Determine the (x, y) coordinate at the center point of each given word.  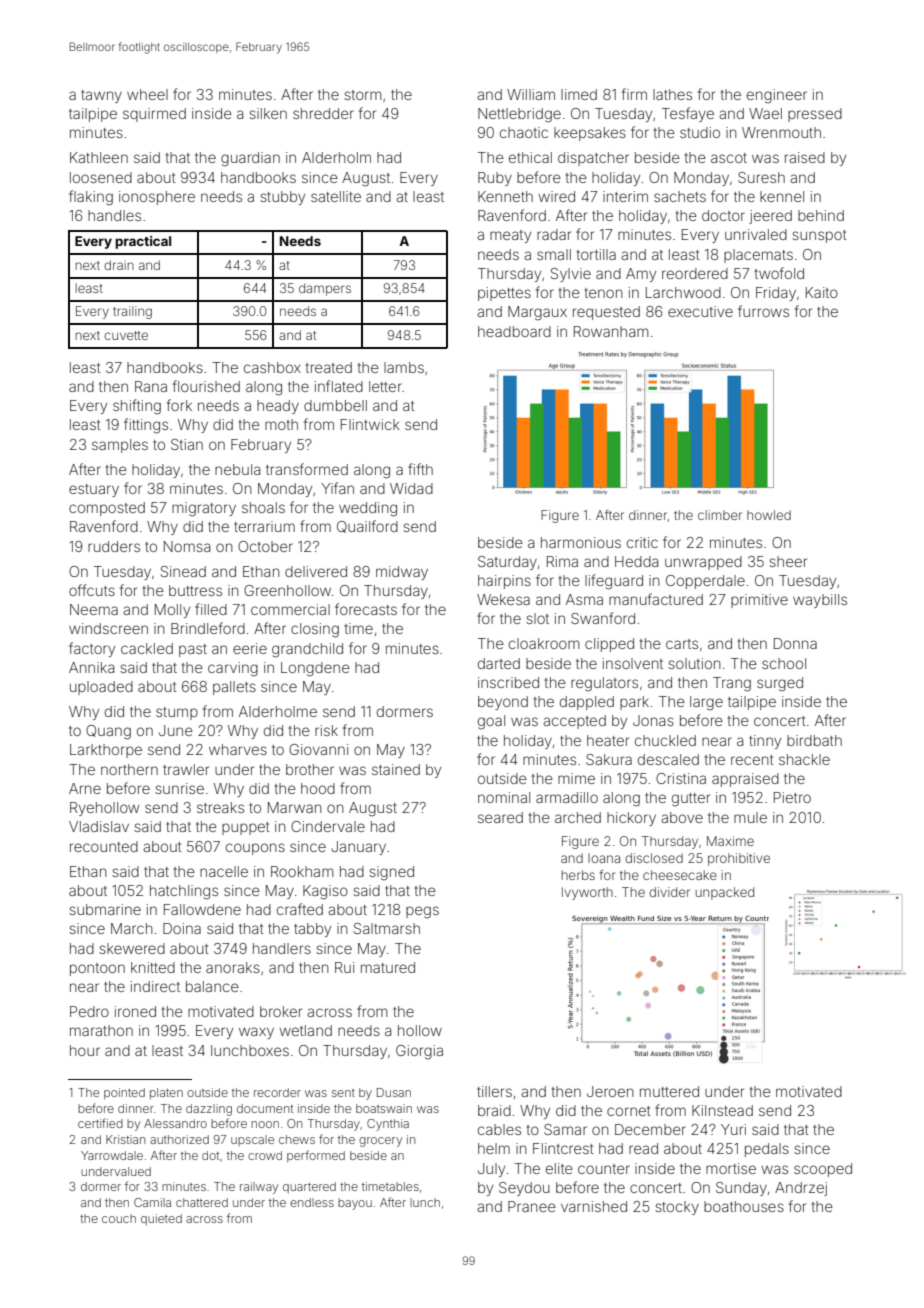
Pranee (532, 1206)
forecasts (366, 609)
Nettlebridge (519, 115)
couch (119, 1218)
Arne (85, 788)
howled (769, 515)
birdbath (814, 740)
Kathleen (99, 157)
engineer (777, 96)
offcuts (92, 590)
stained (396, 769)
